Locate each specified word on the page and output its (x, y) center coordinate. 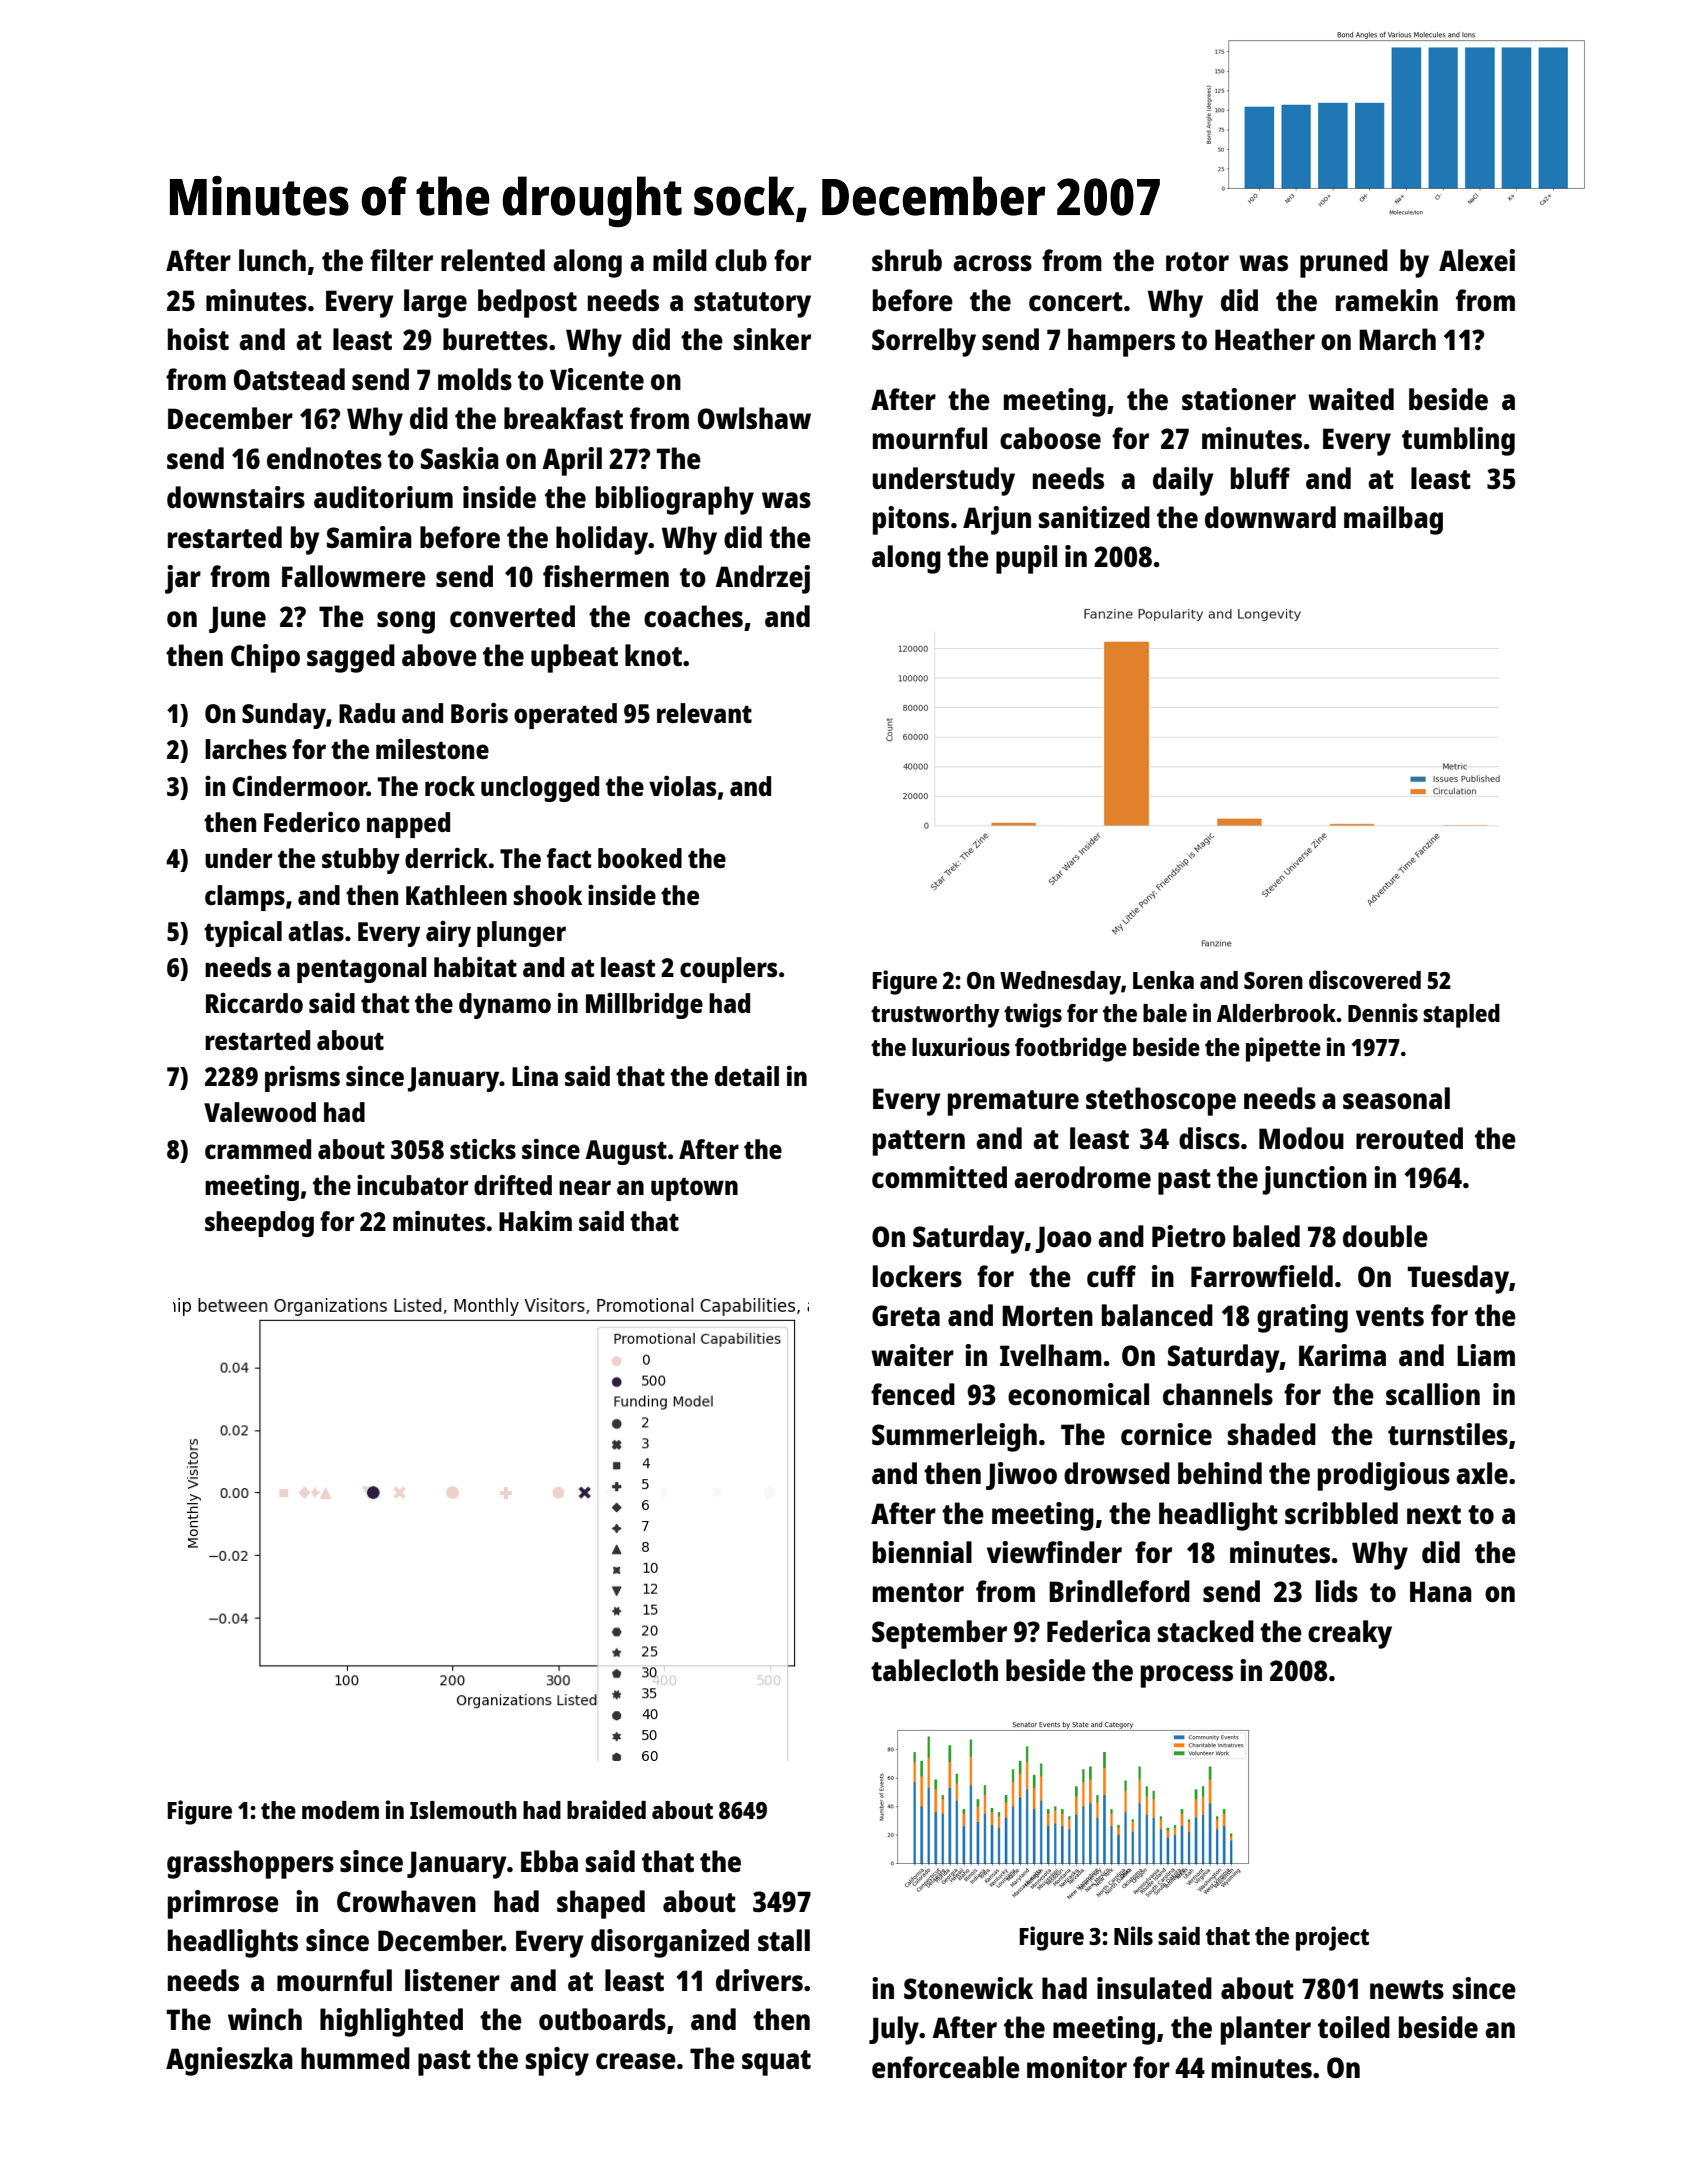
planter (1266, 2030)
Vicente (597, 379)
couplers (728, 970)
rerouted (1409, 1138)
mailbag (1393, 520)
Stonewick (968, 1988)
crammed (258, 1149)
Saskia (460, 458)
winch (265, 2019)
